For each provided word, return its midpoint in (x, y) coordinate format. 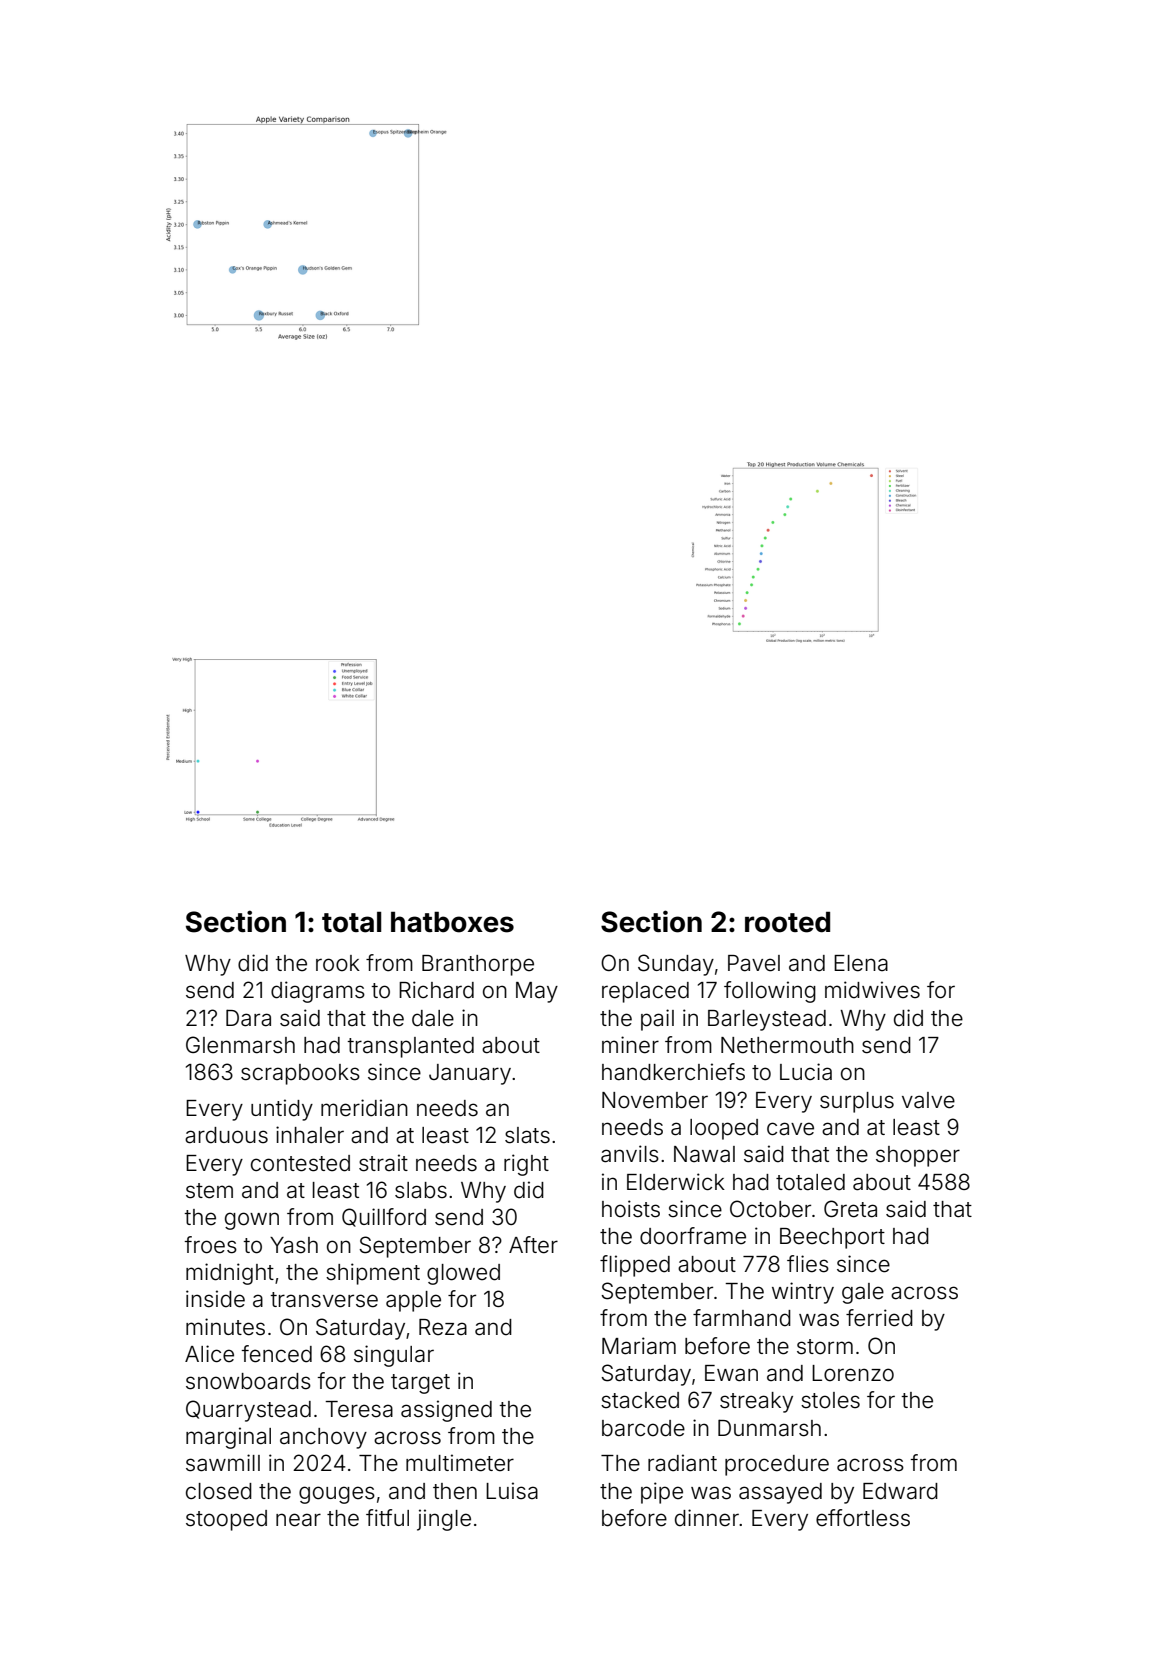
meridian (364, 1108)
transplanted (411, 1047)
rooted (787, 922)
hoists (631, 1209)
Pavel (754, 963)
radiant (682, 1463)
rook (338, 963)
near (298, 1520)
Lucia (806, 1072)
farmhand (742, 1318)
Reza (443, 1327)
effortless (863, 1518)
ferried (879, 1318)
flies (808, 1264)
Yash (294, 1245)
